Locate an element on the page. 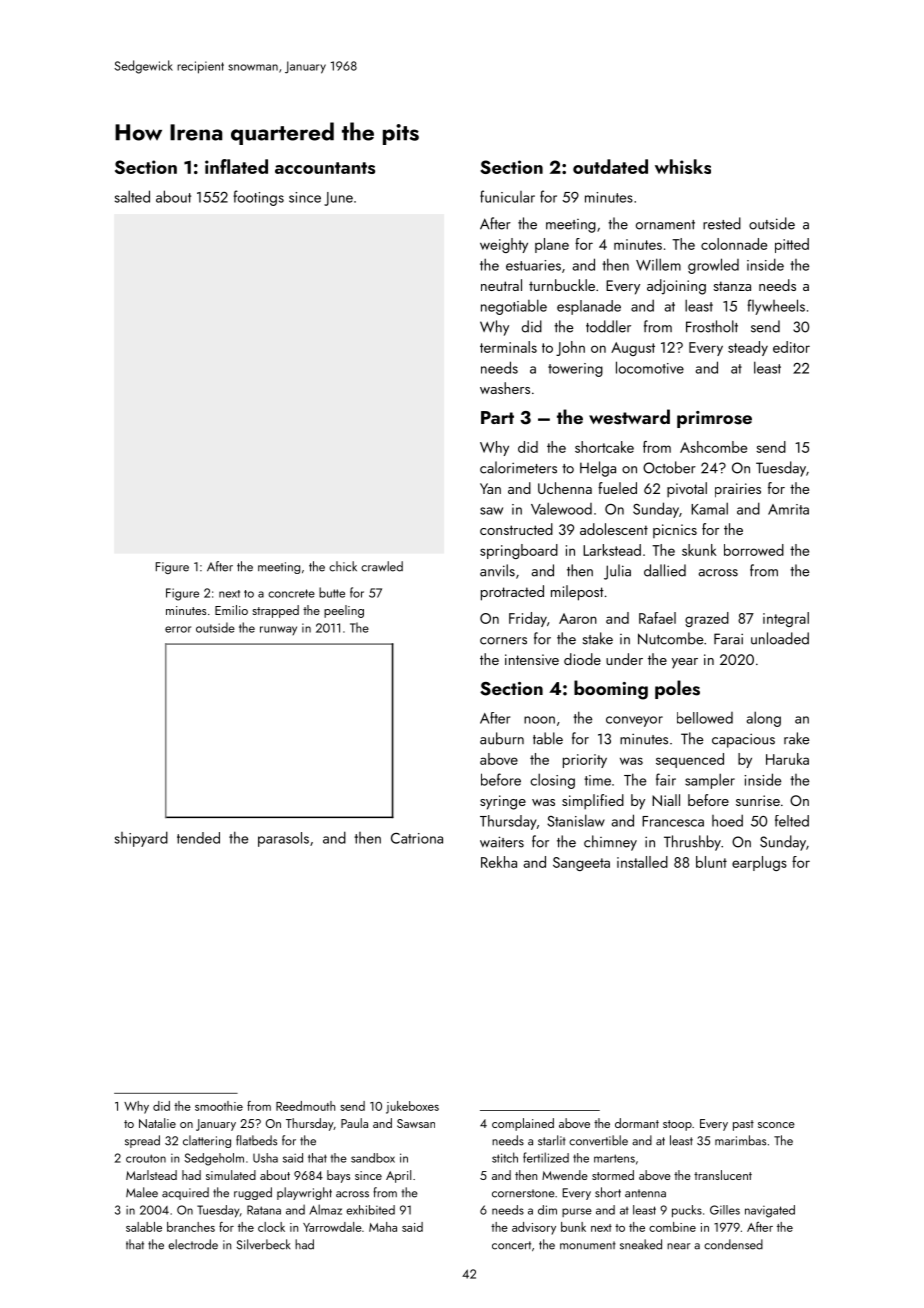  accountants is located at coordinates (325, 168).
